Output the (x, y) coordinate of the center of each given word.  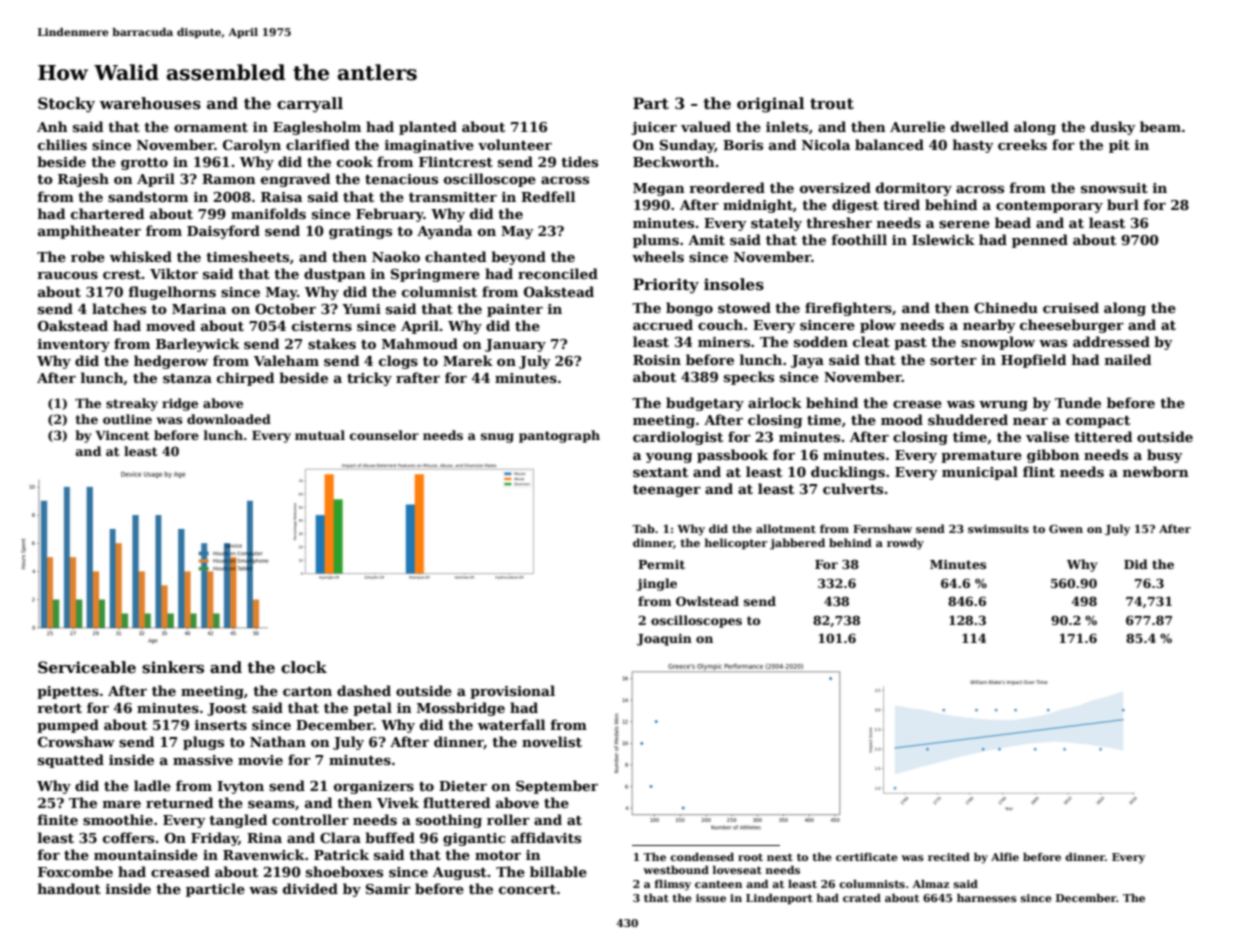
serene (964, 224)
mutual (320, 435)
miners (724, 342)
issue (711, 898)
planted (428, 128)
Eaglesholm (317, 128)
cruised (1071, 307)
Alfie (1005, 856)
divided (310, 888)
